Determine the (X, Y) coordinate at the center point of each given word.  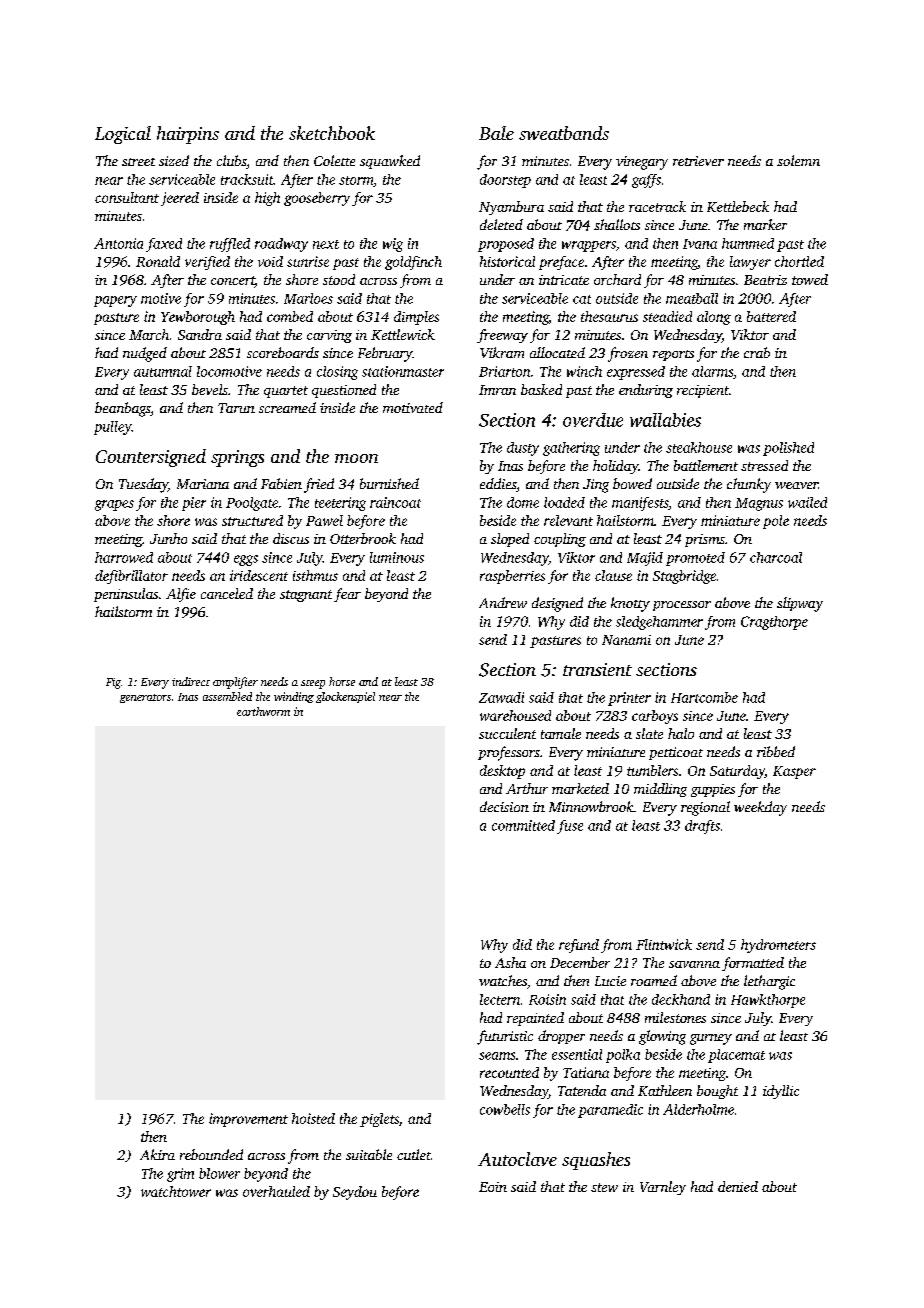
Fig (113, 683)
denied (738, 1186)
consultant (127, 197)
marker (765, 224)
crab (757, 352)
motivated (413, 407)
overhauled (276, 1191)
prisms (705, 540)
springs (237, 458)
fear (347, 595)
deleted (501, 224)
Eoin (493, 1187)
